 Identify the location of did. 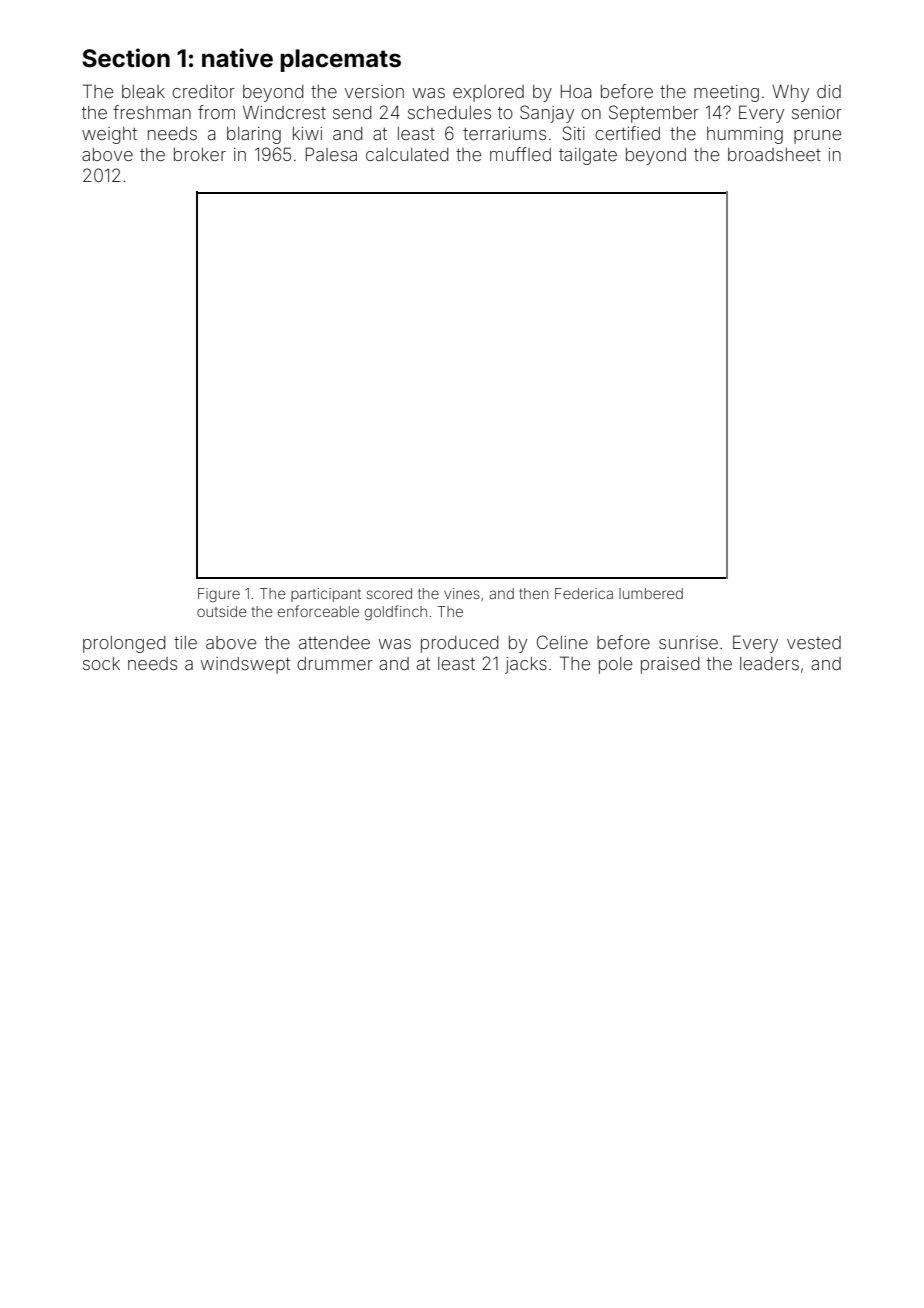
(829, 91).
